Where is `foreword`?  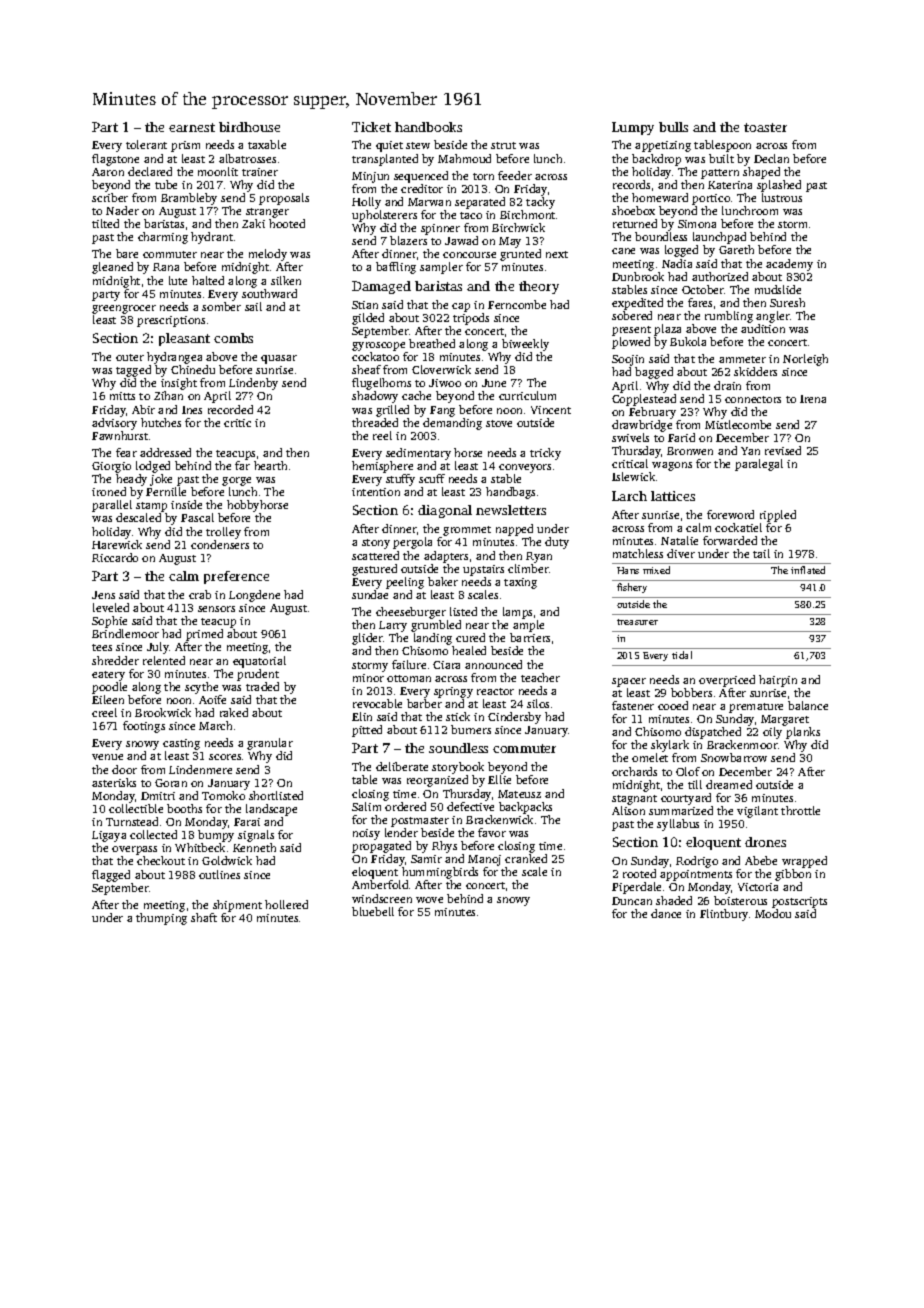 foreword is located at coordinates (730, 514).
